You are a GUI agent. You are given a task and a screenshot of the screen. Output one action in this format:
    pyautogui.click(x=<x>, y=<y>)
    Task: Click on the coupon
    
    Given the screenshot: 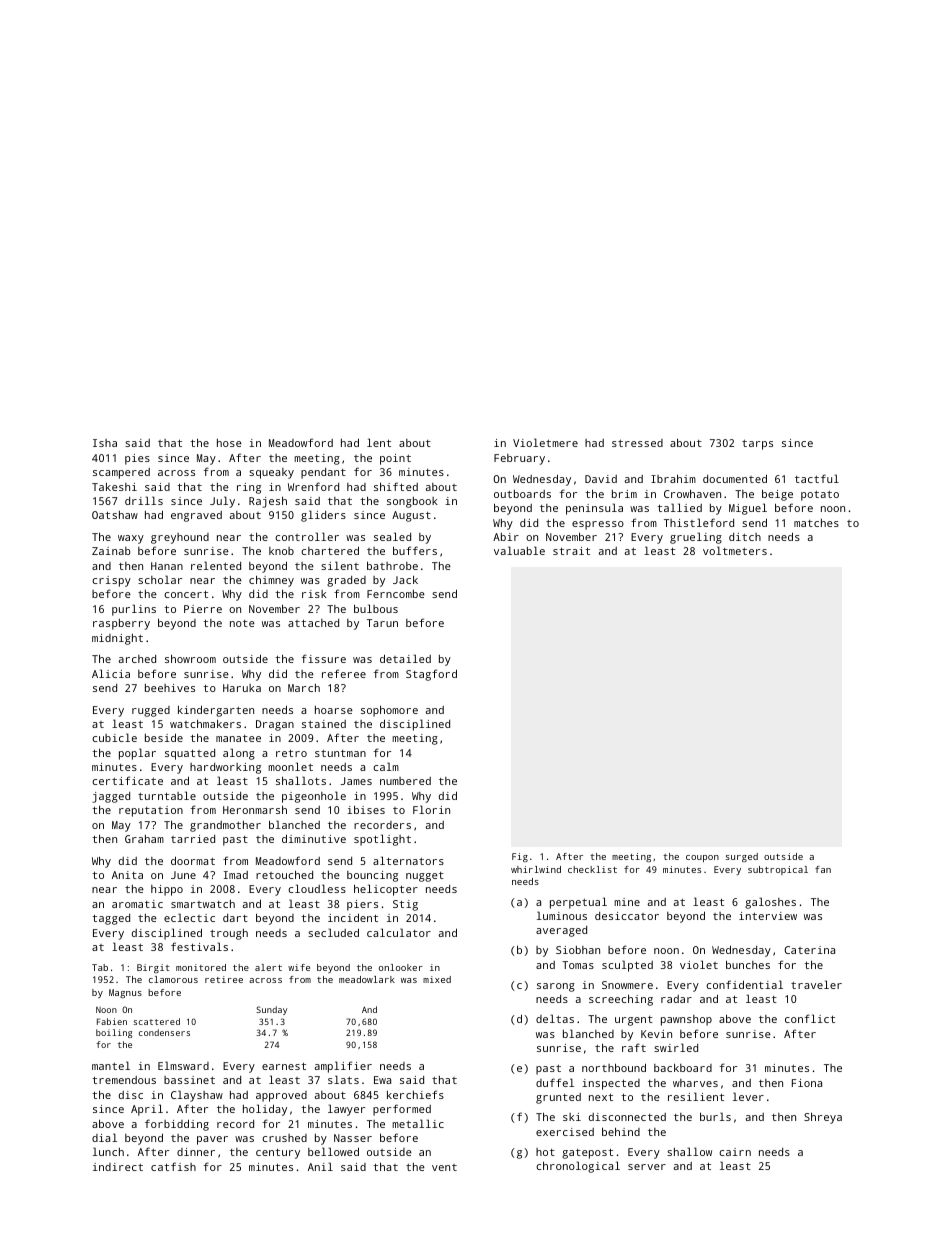 What is the action you would take?
    pyautogui.click(x=702, y=858)
